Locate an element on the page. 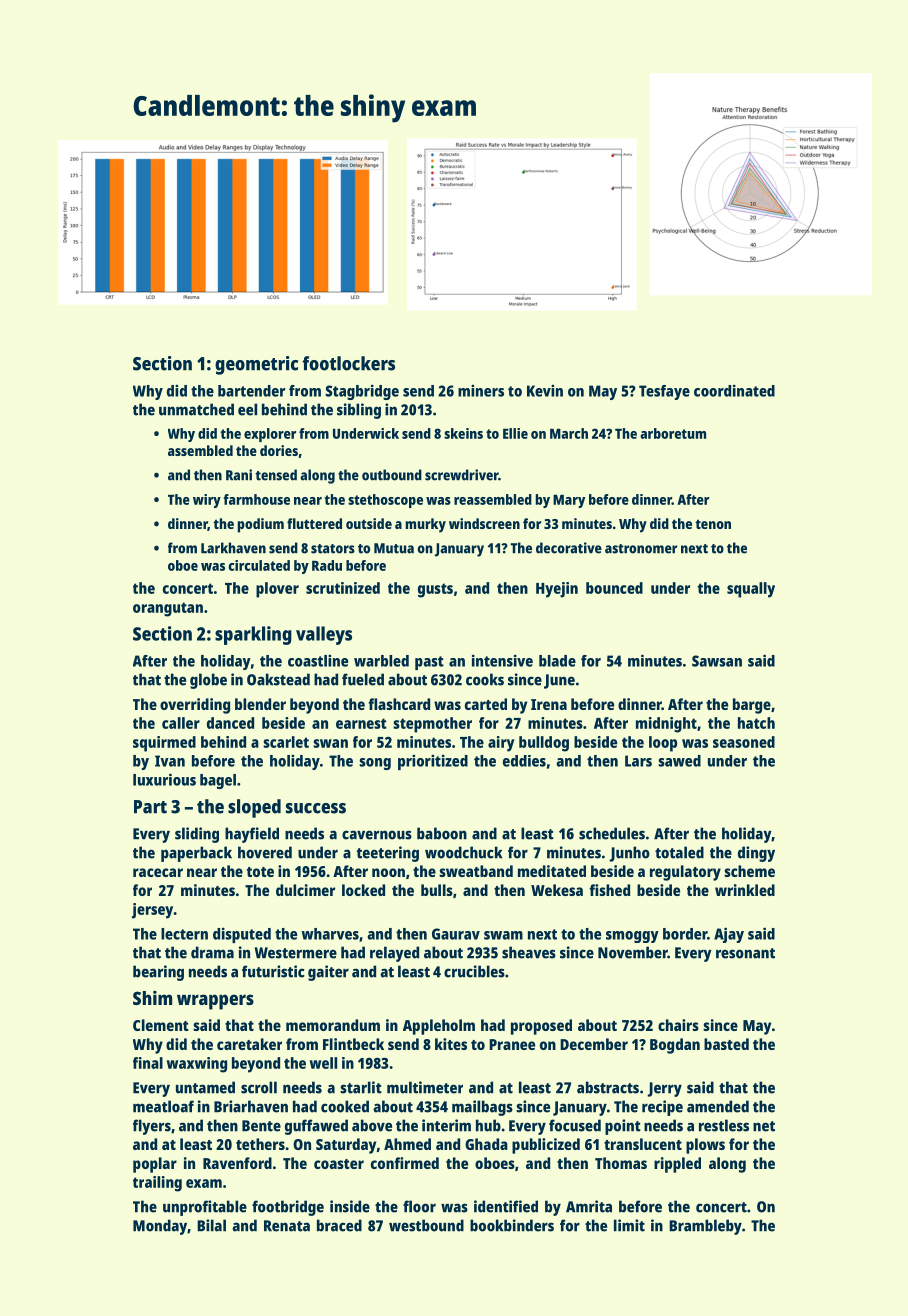 This page has height=1316, width=908. blade is located at coordinates (557, 661).
